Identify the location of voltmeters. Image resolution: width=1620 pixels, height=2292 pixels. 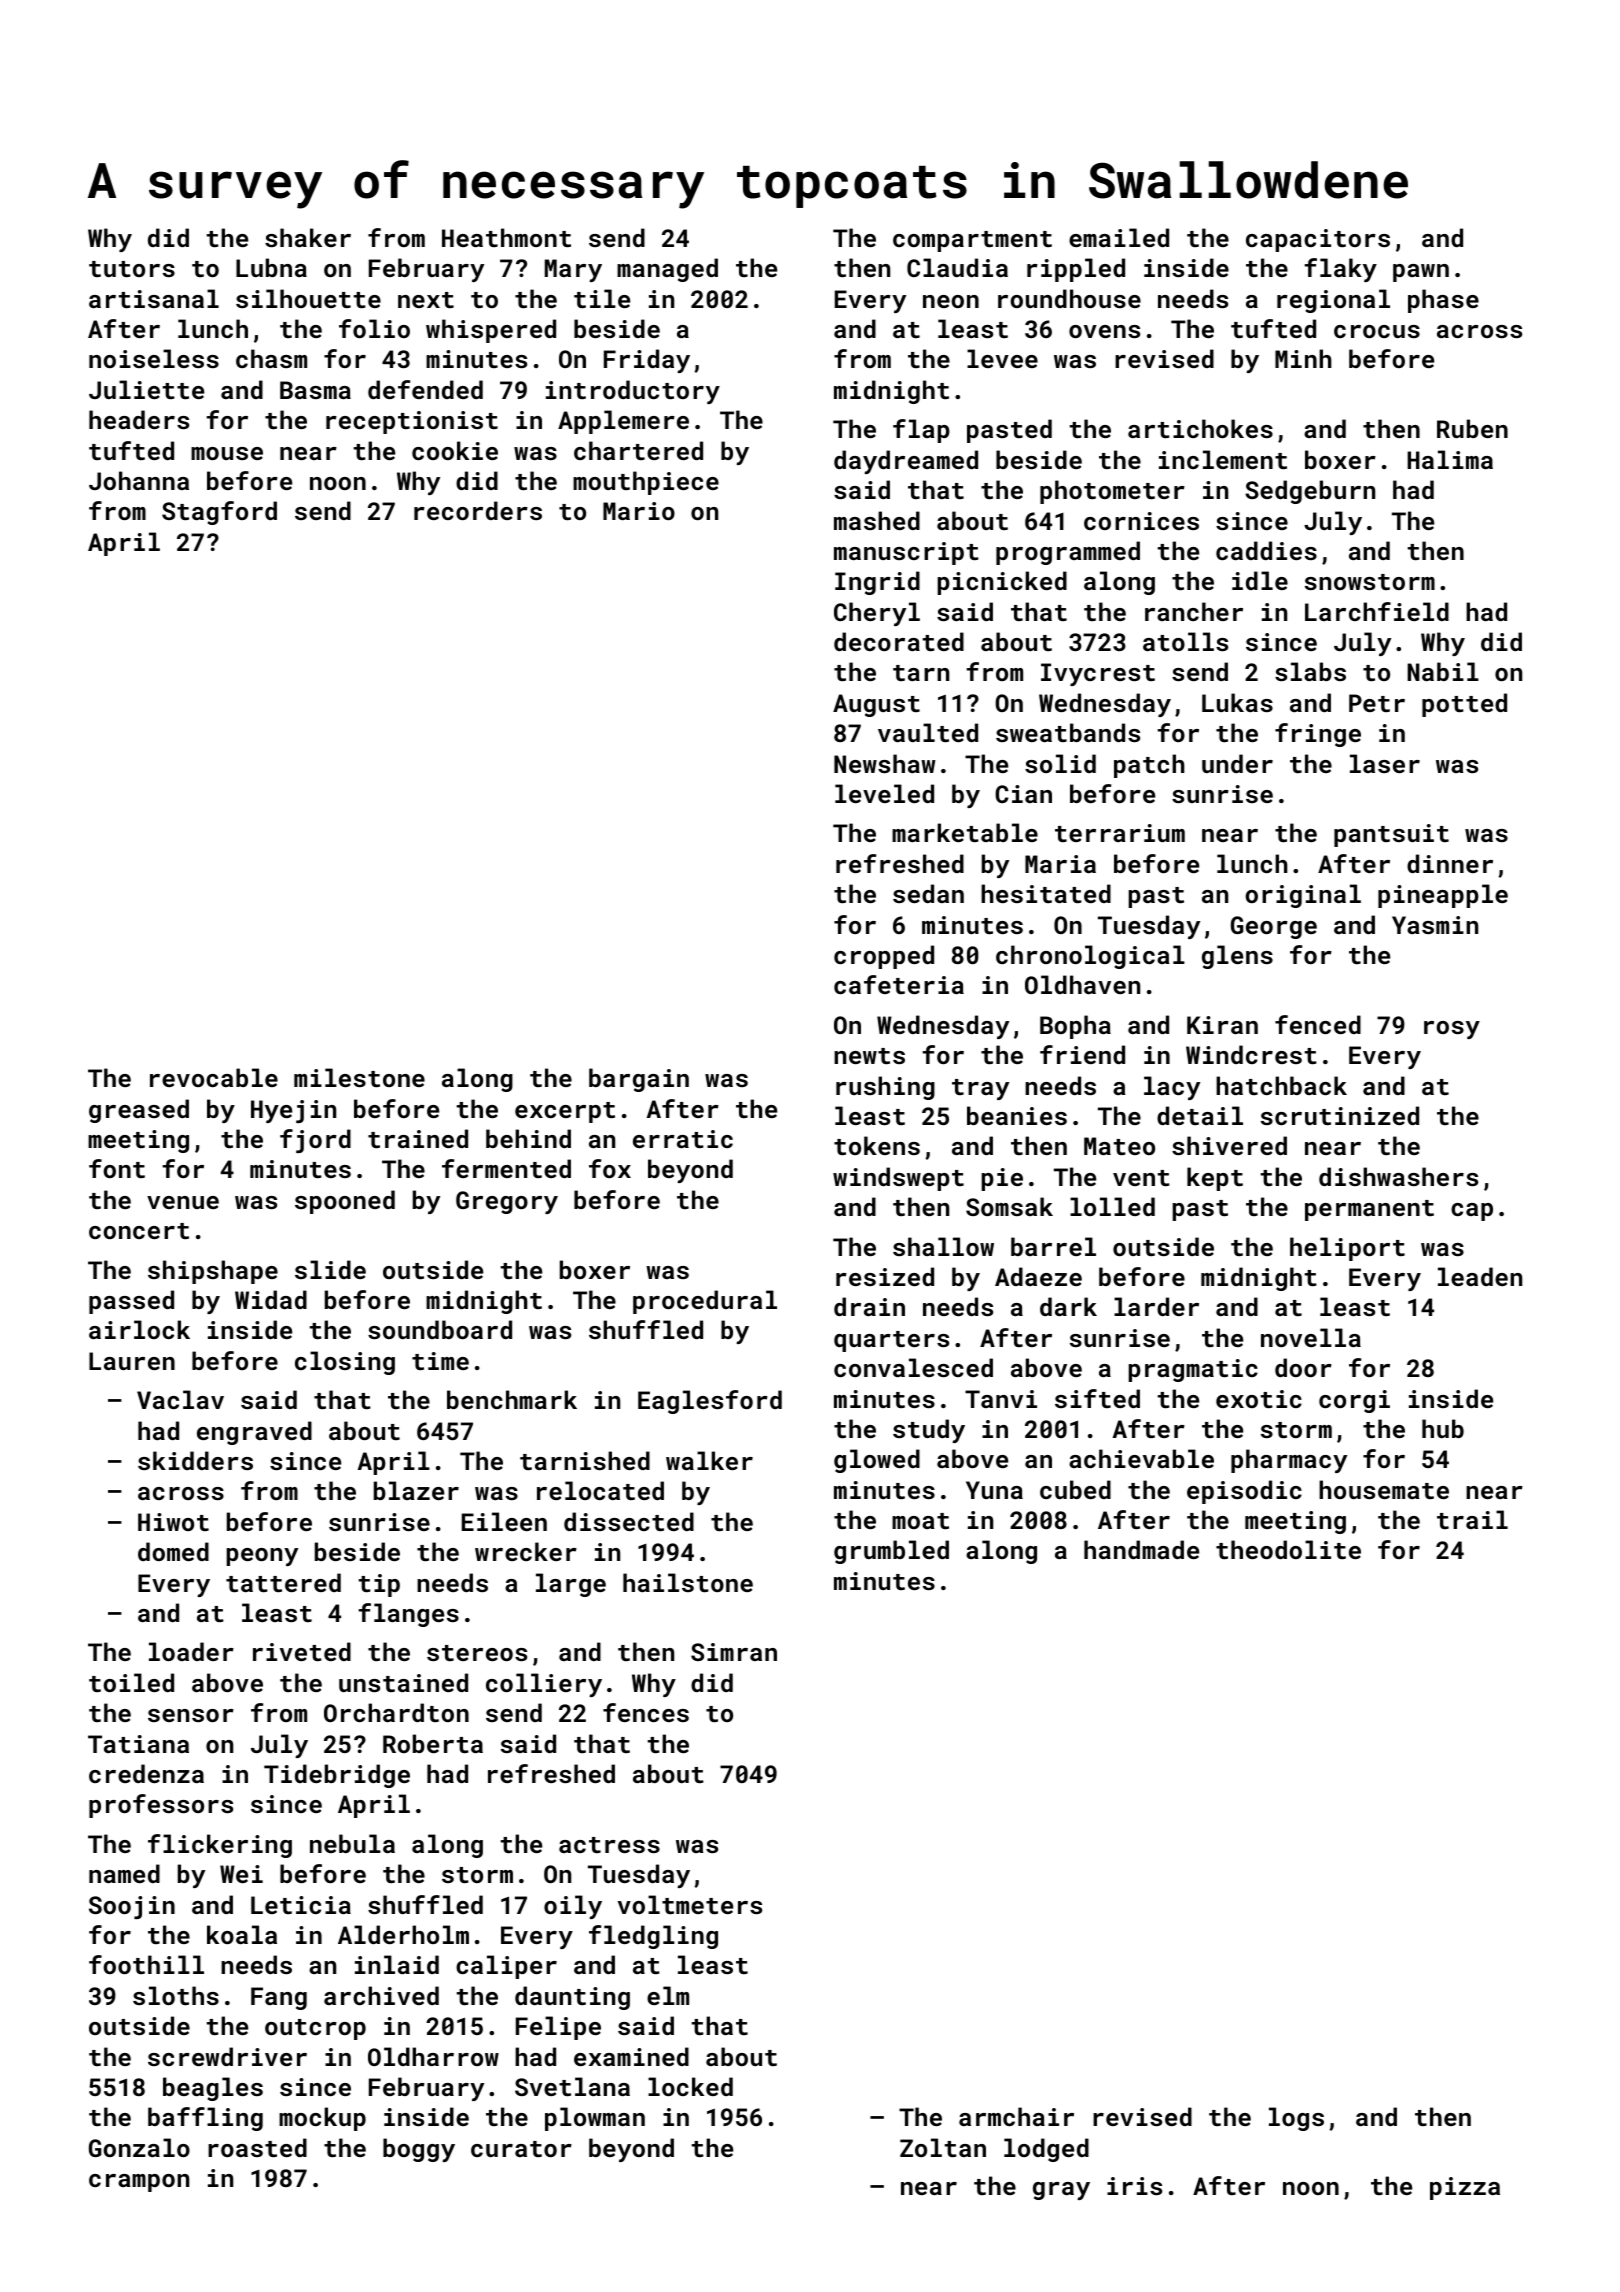
(690, 1904).
